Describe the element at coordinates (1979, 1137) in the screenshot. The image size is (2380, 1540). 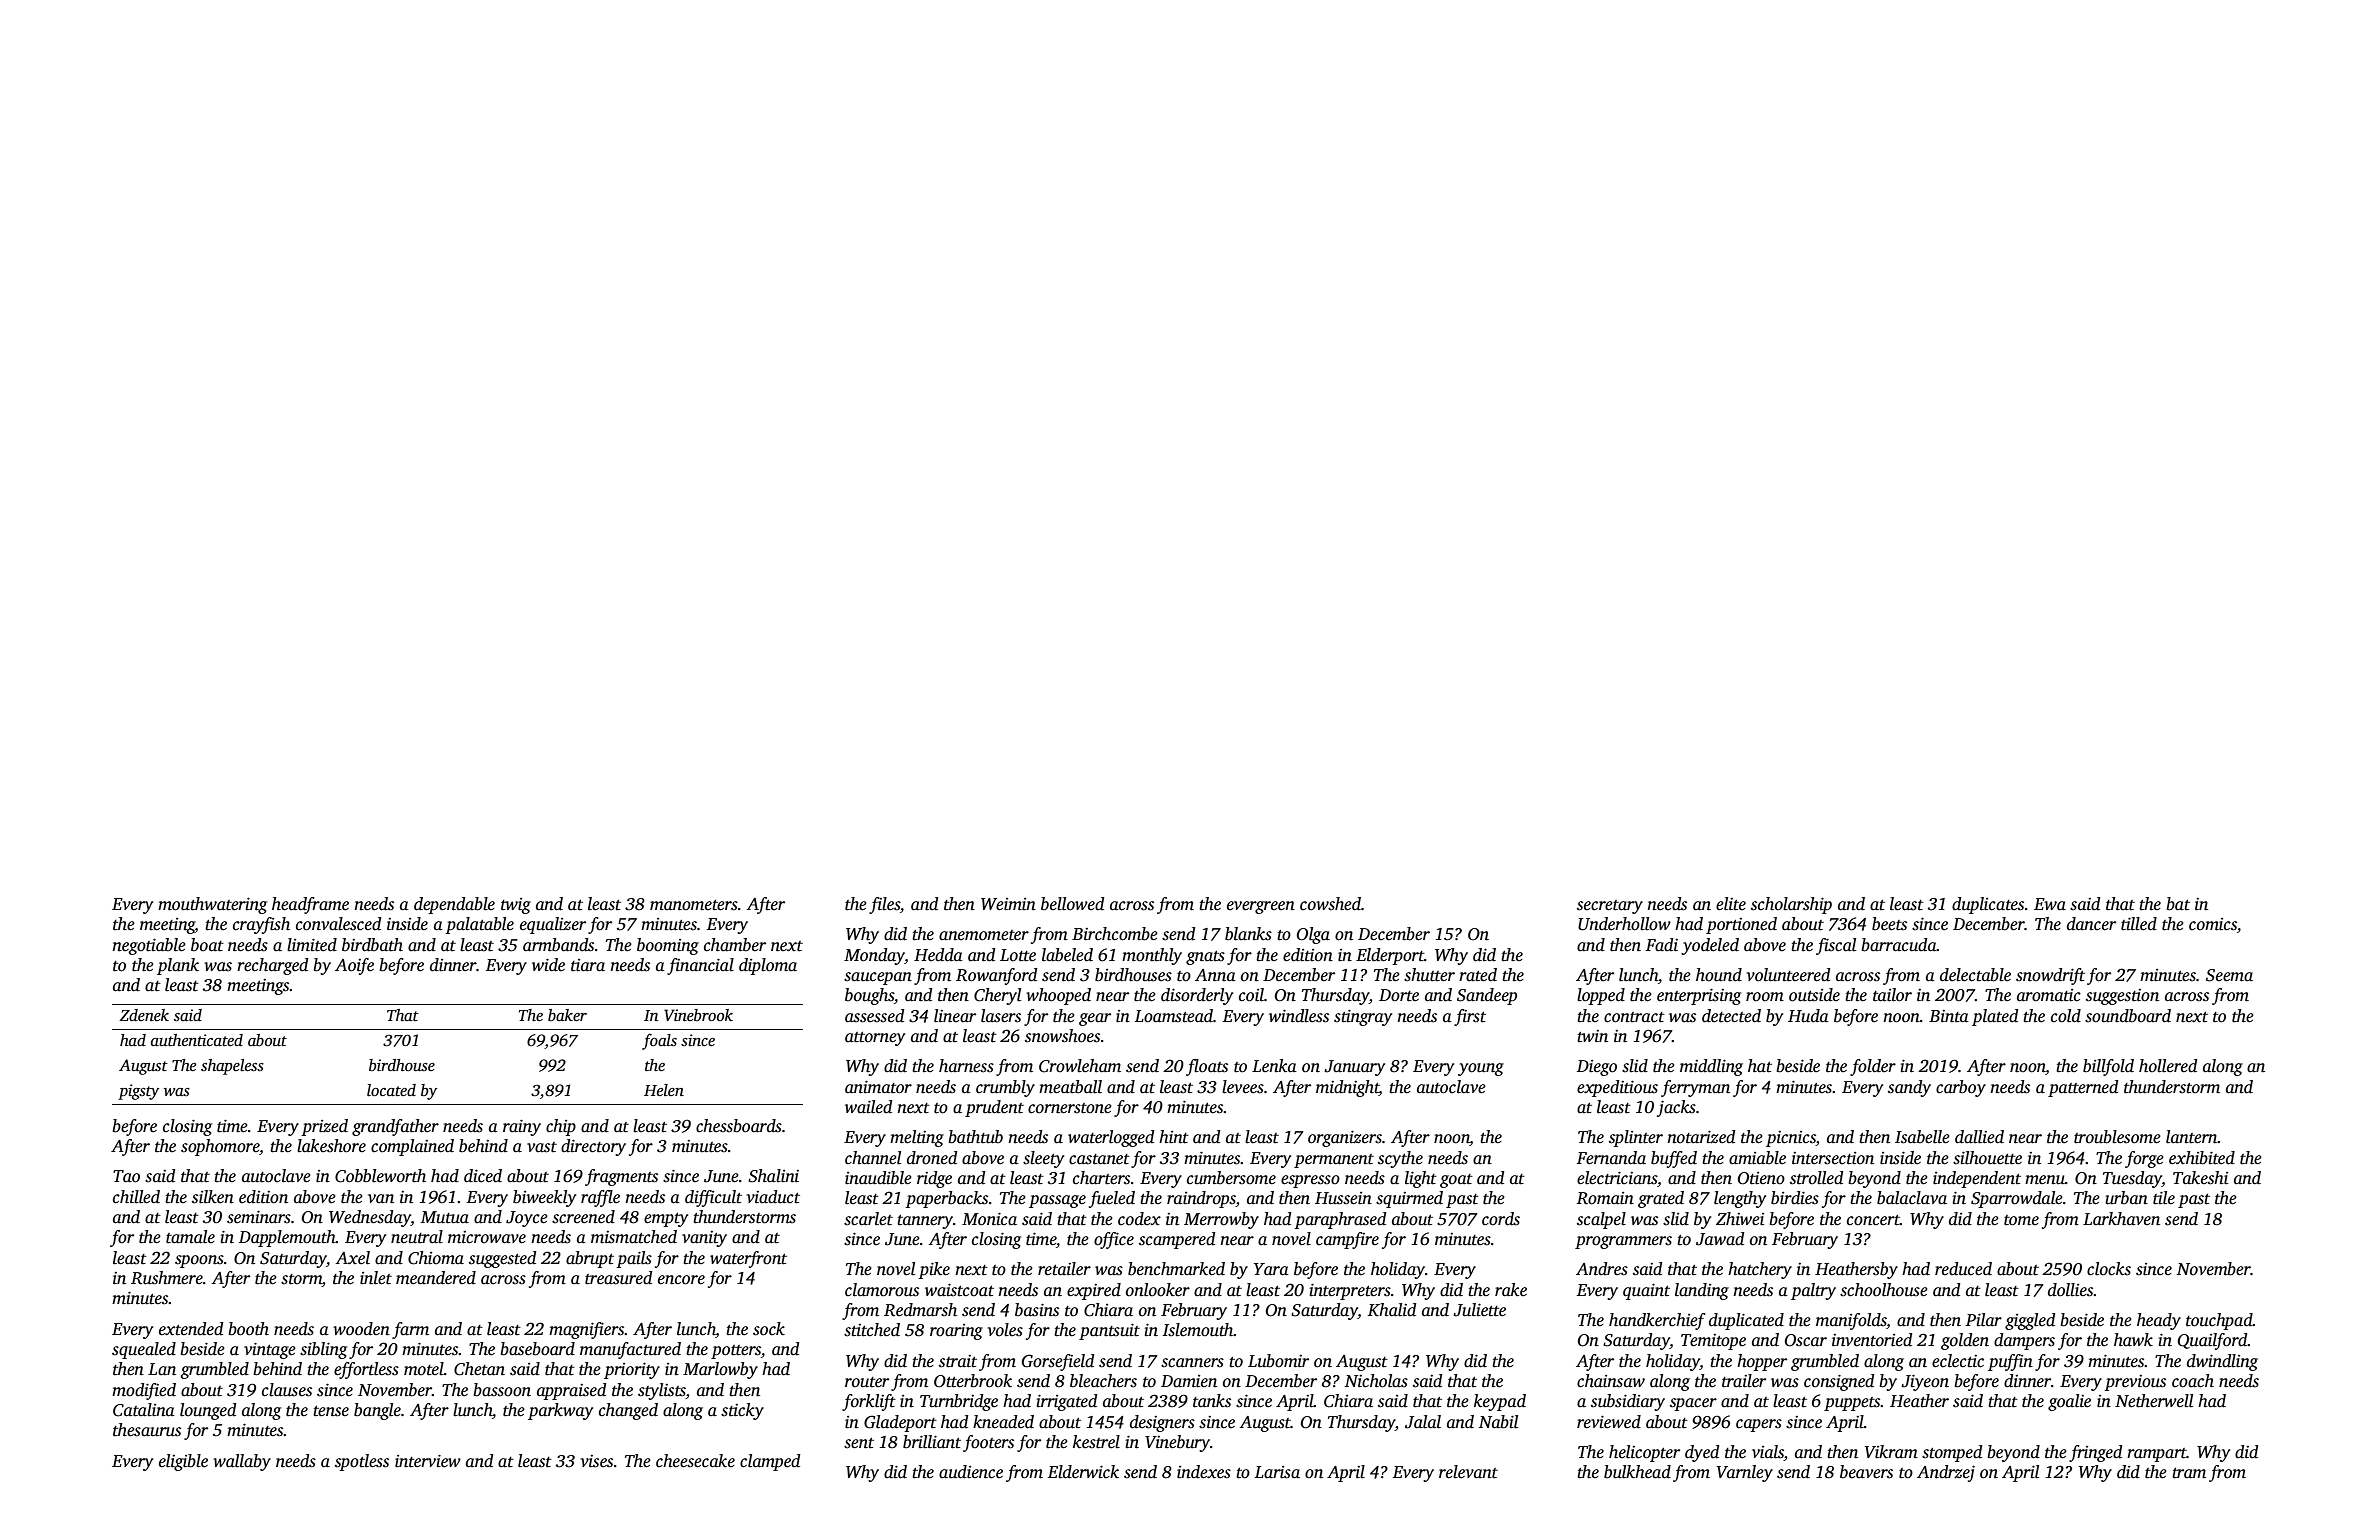
I see `dallied` at that location.
